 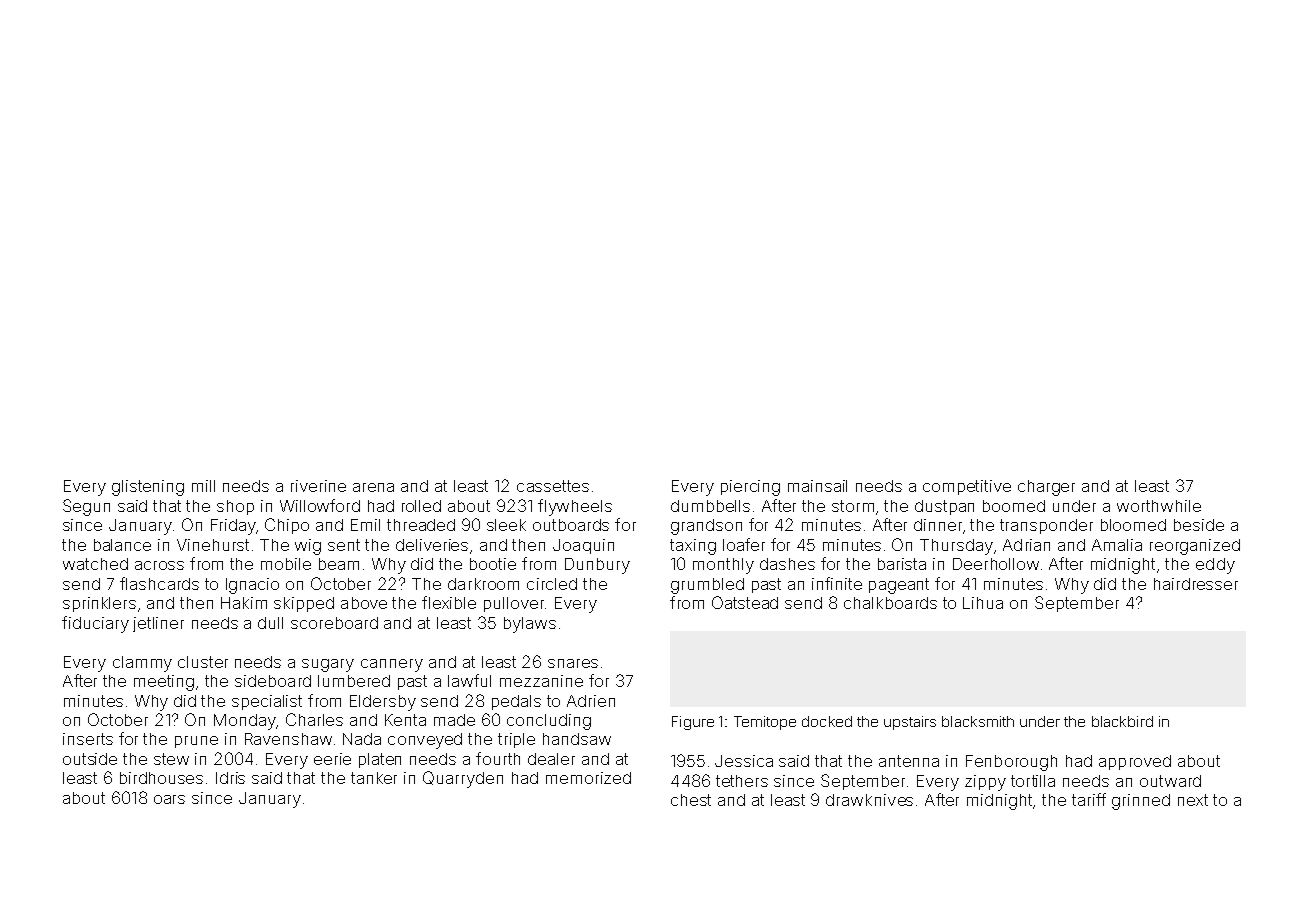 I want to click on oars, so click(x=169, y=799).
